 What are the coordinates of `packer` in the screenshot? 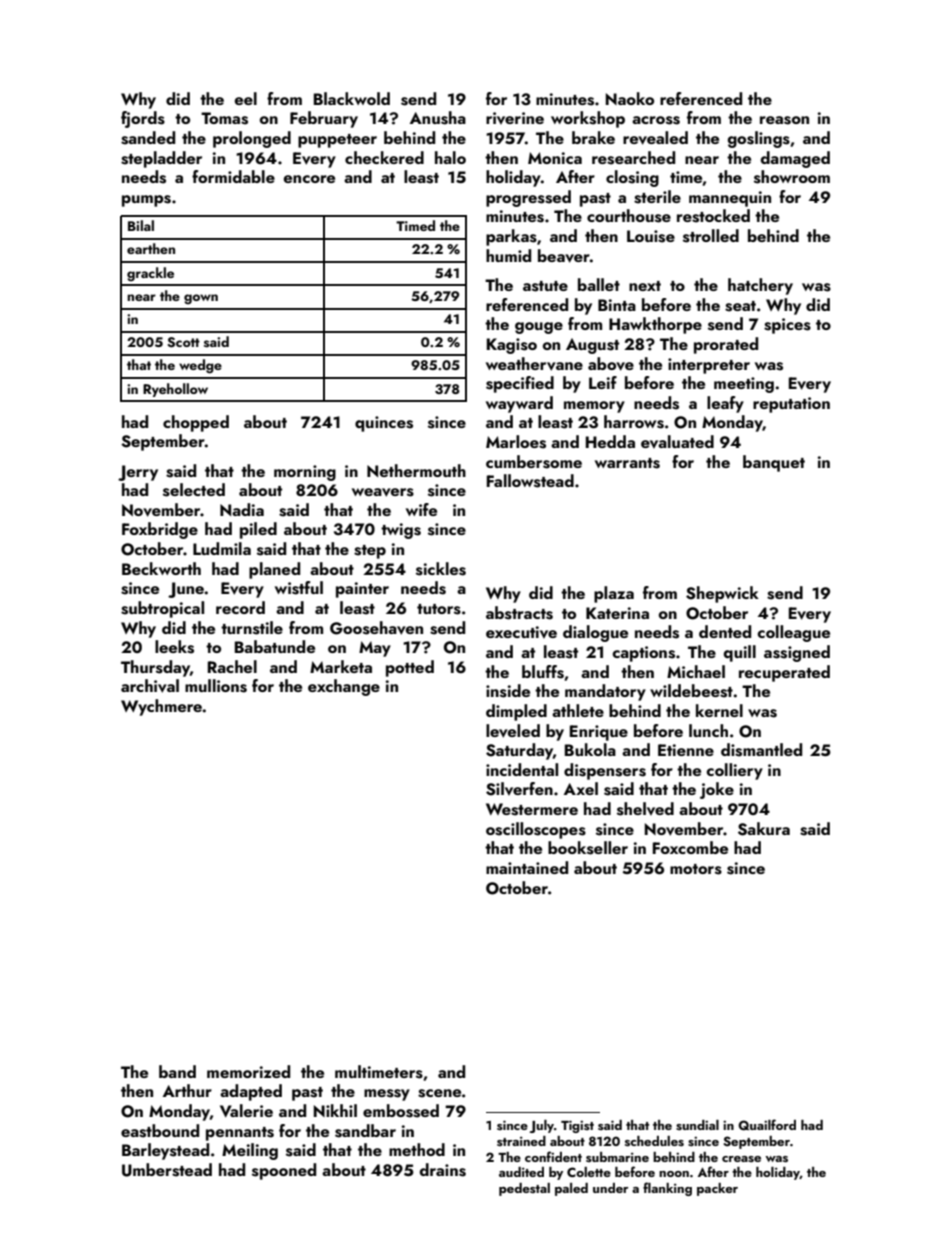 It's located at (717, 1189).
